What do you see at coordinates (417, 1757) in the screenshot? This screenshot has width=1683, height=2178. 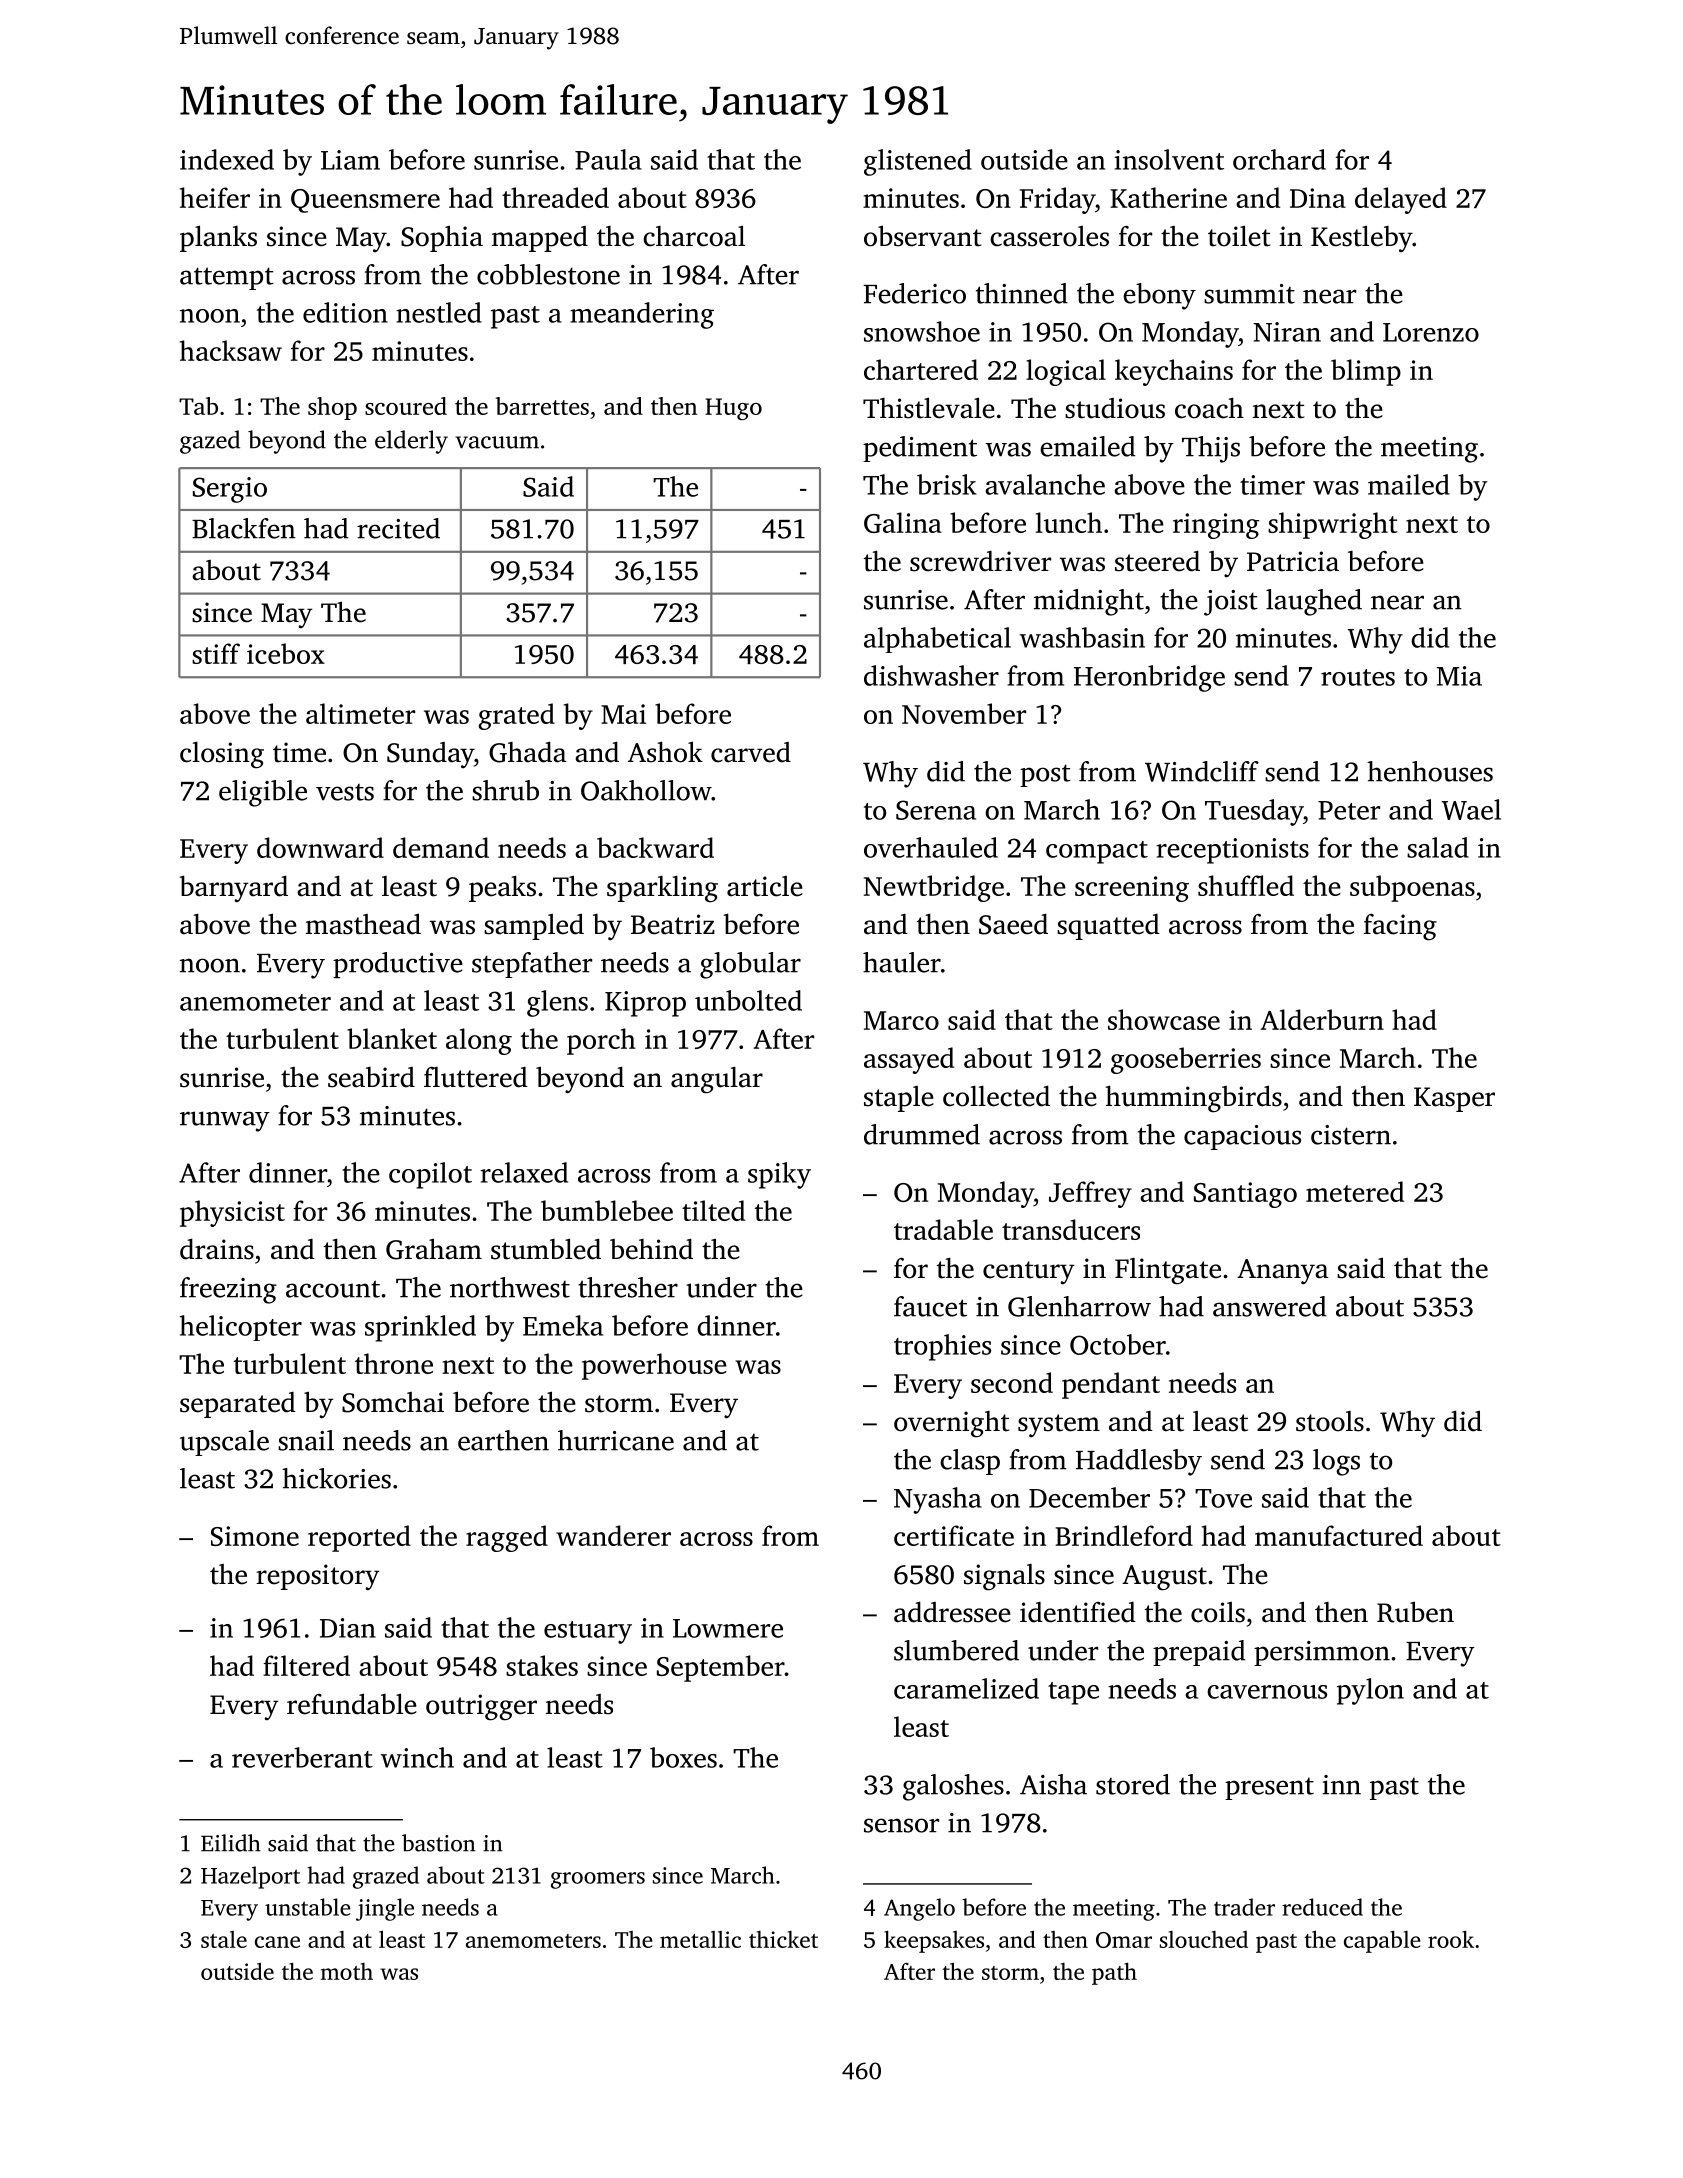 I see `winch` at bounding box center [417, 1757].
